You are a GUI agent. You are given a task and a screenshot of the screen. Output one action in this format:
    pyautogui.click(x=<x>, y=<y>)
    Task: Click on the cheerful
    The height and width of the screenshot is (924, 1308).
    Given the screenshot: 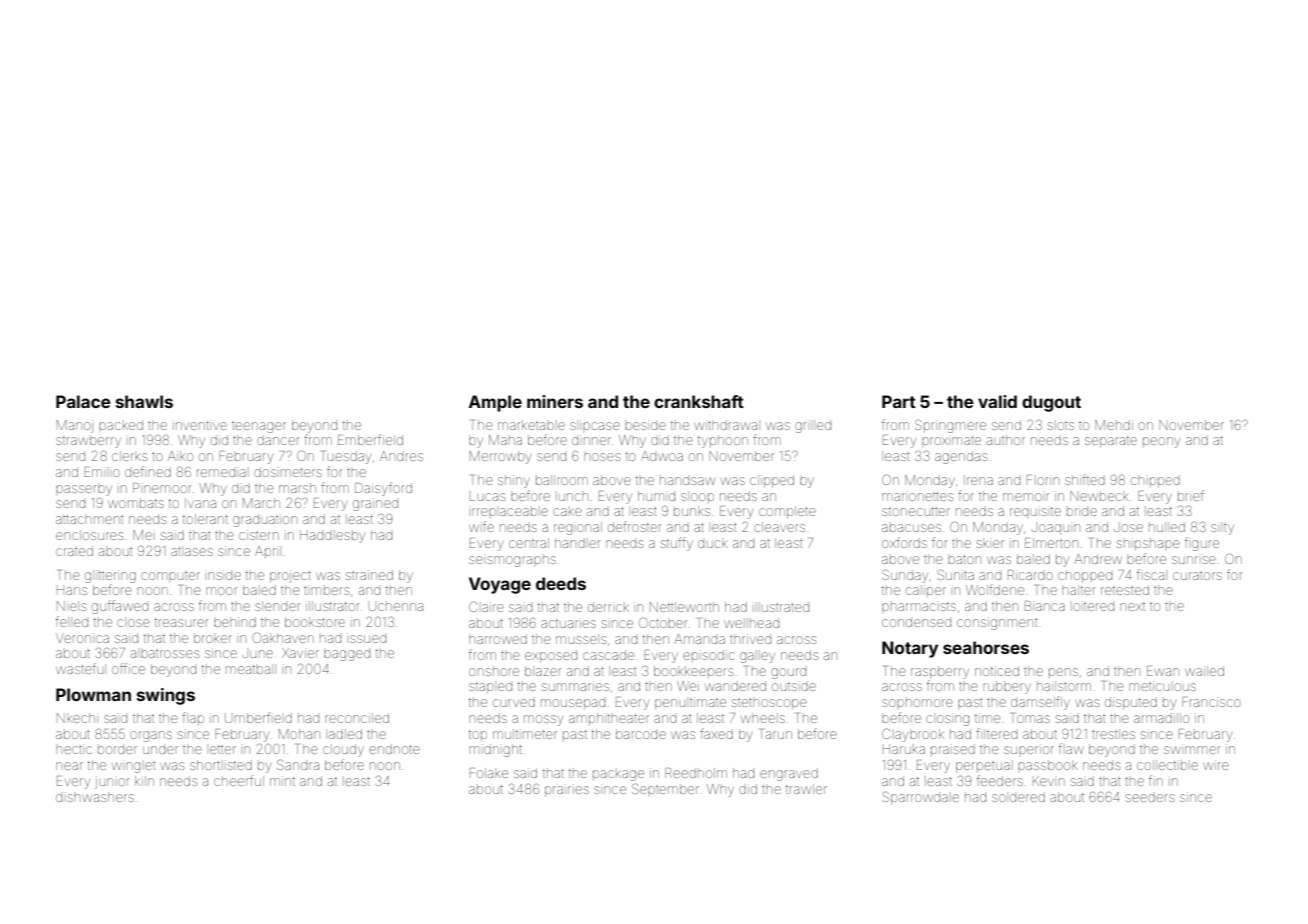 What is the action you would take?
    pyautogui.click(x=239, y=780)
